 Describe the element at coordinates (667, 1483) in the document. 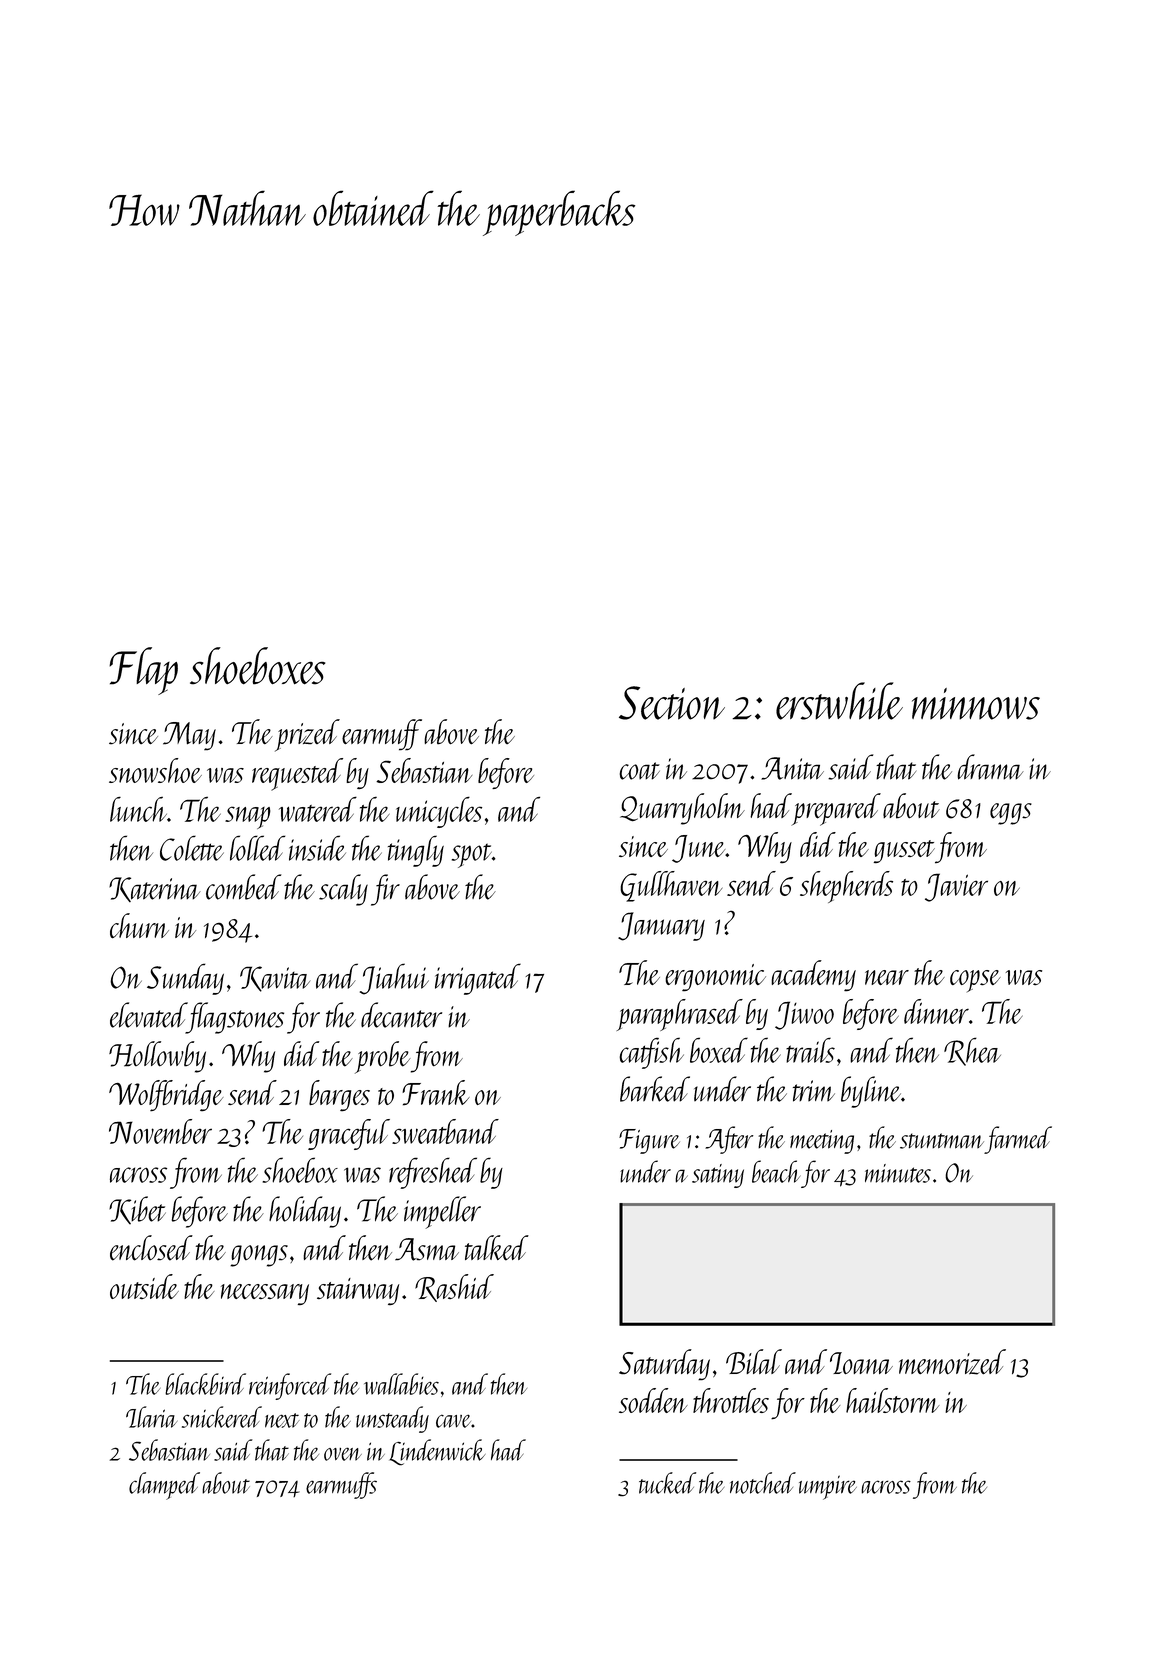

I see `tucked` at that location.
